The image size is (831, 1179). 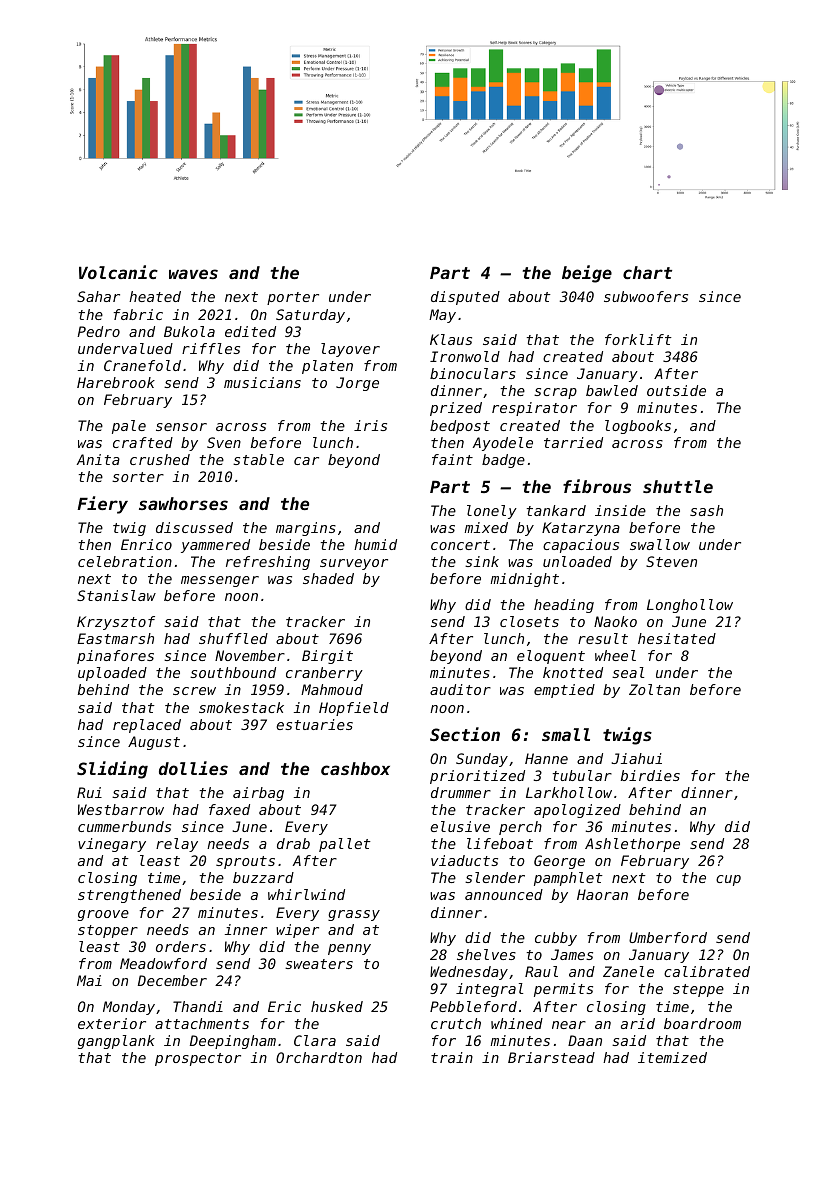 I want to click on Jiahui, so click(x=637, y=758).
